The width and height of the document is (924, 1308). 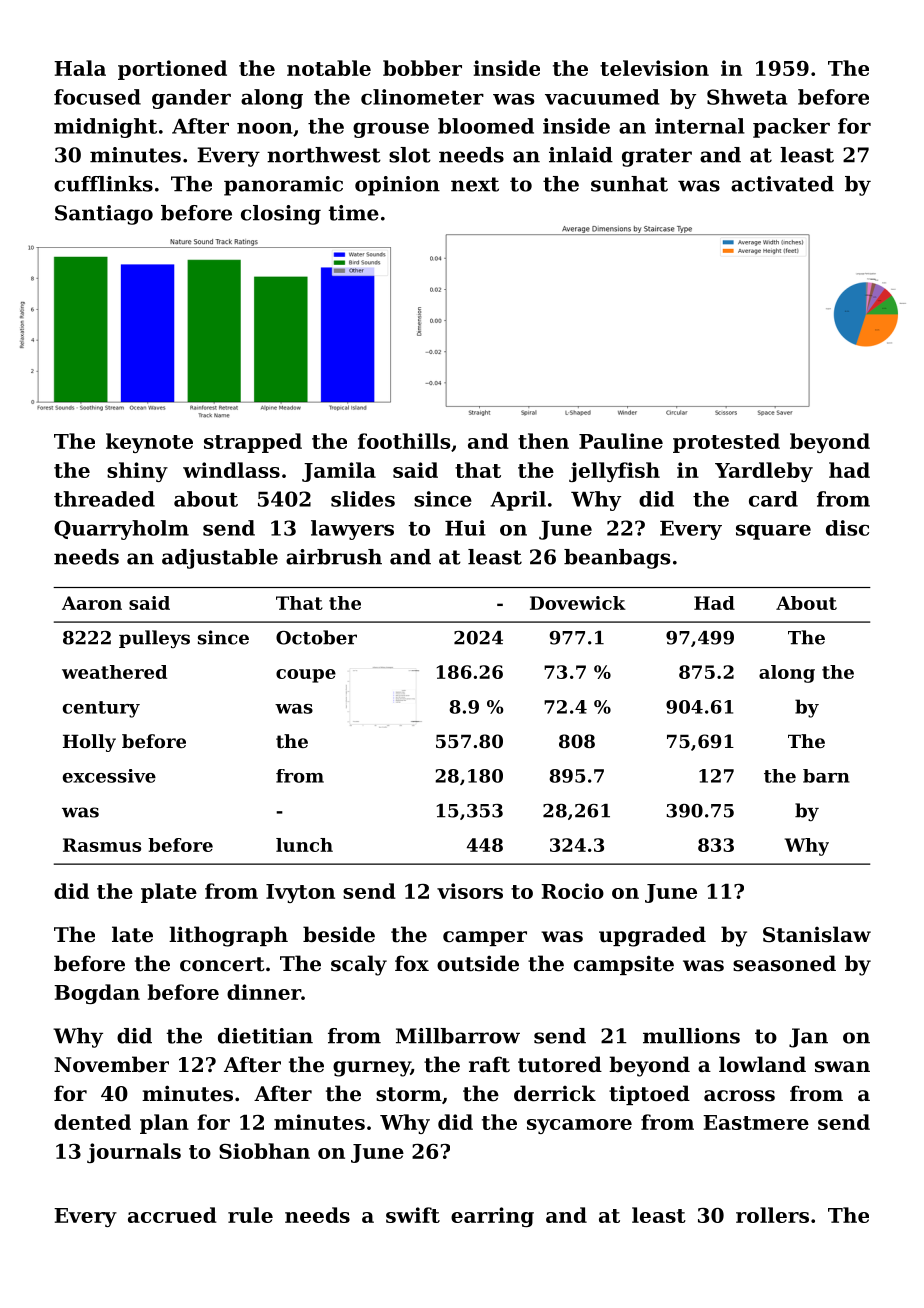 What do you see at coordinates (617, 559) in the document?
I see `beanbags` at bounding box center [617, 559].
